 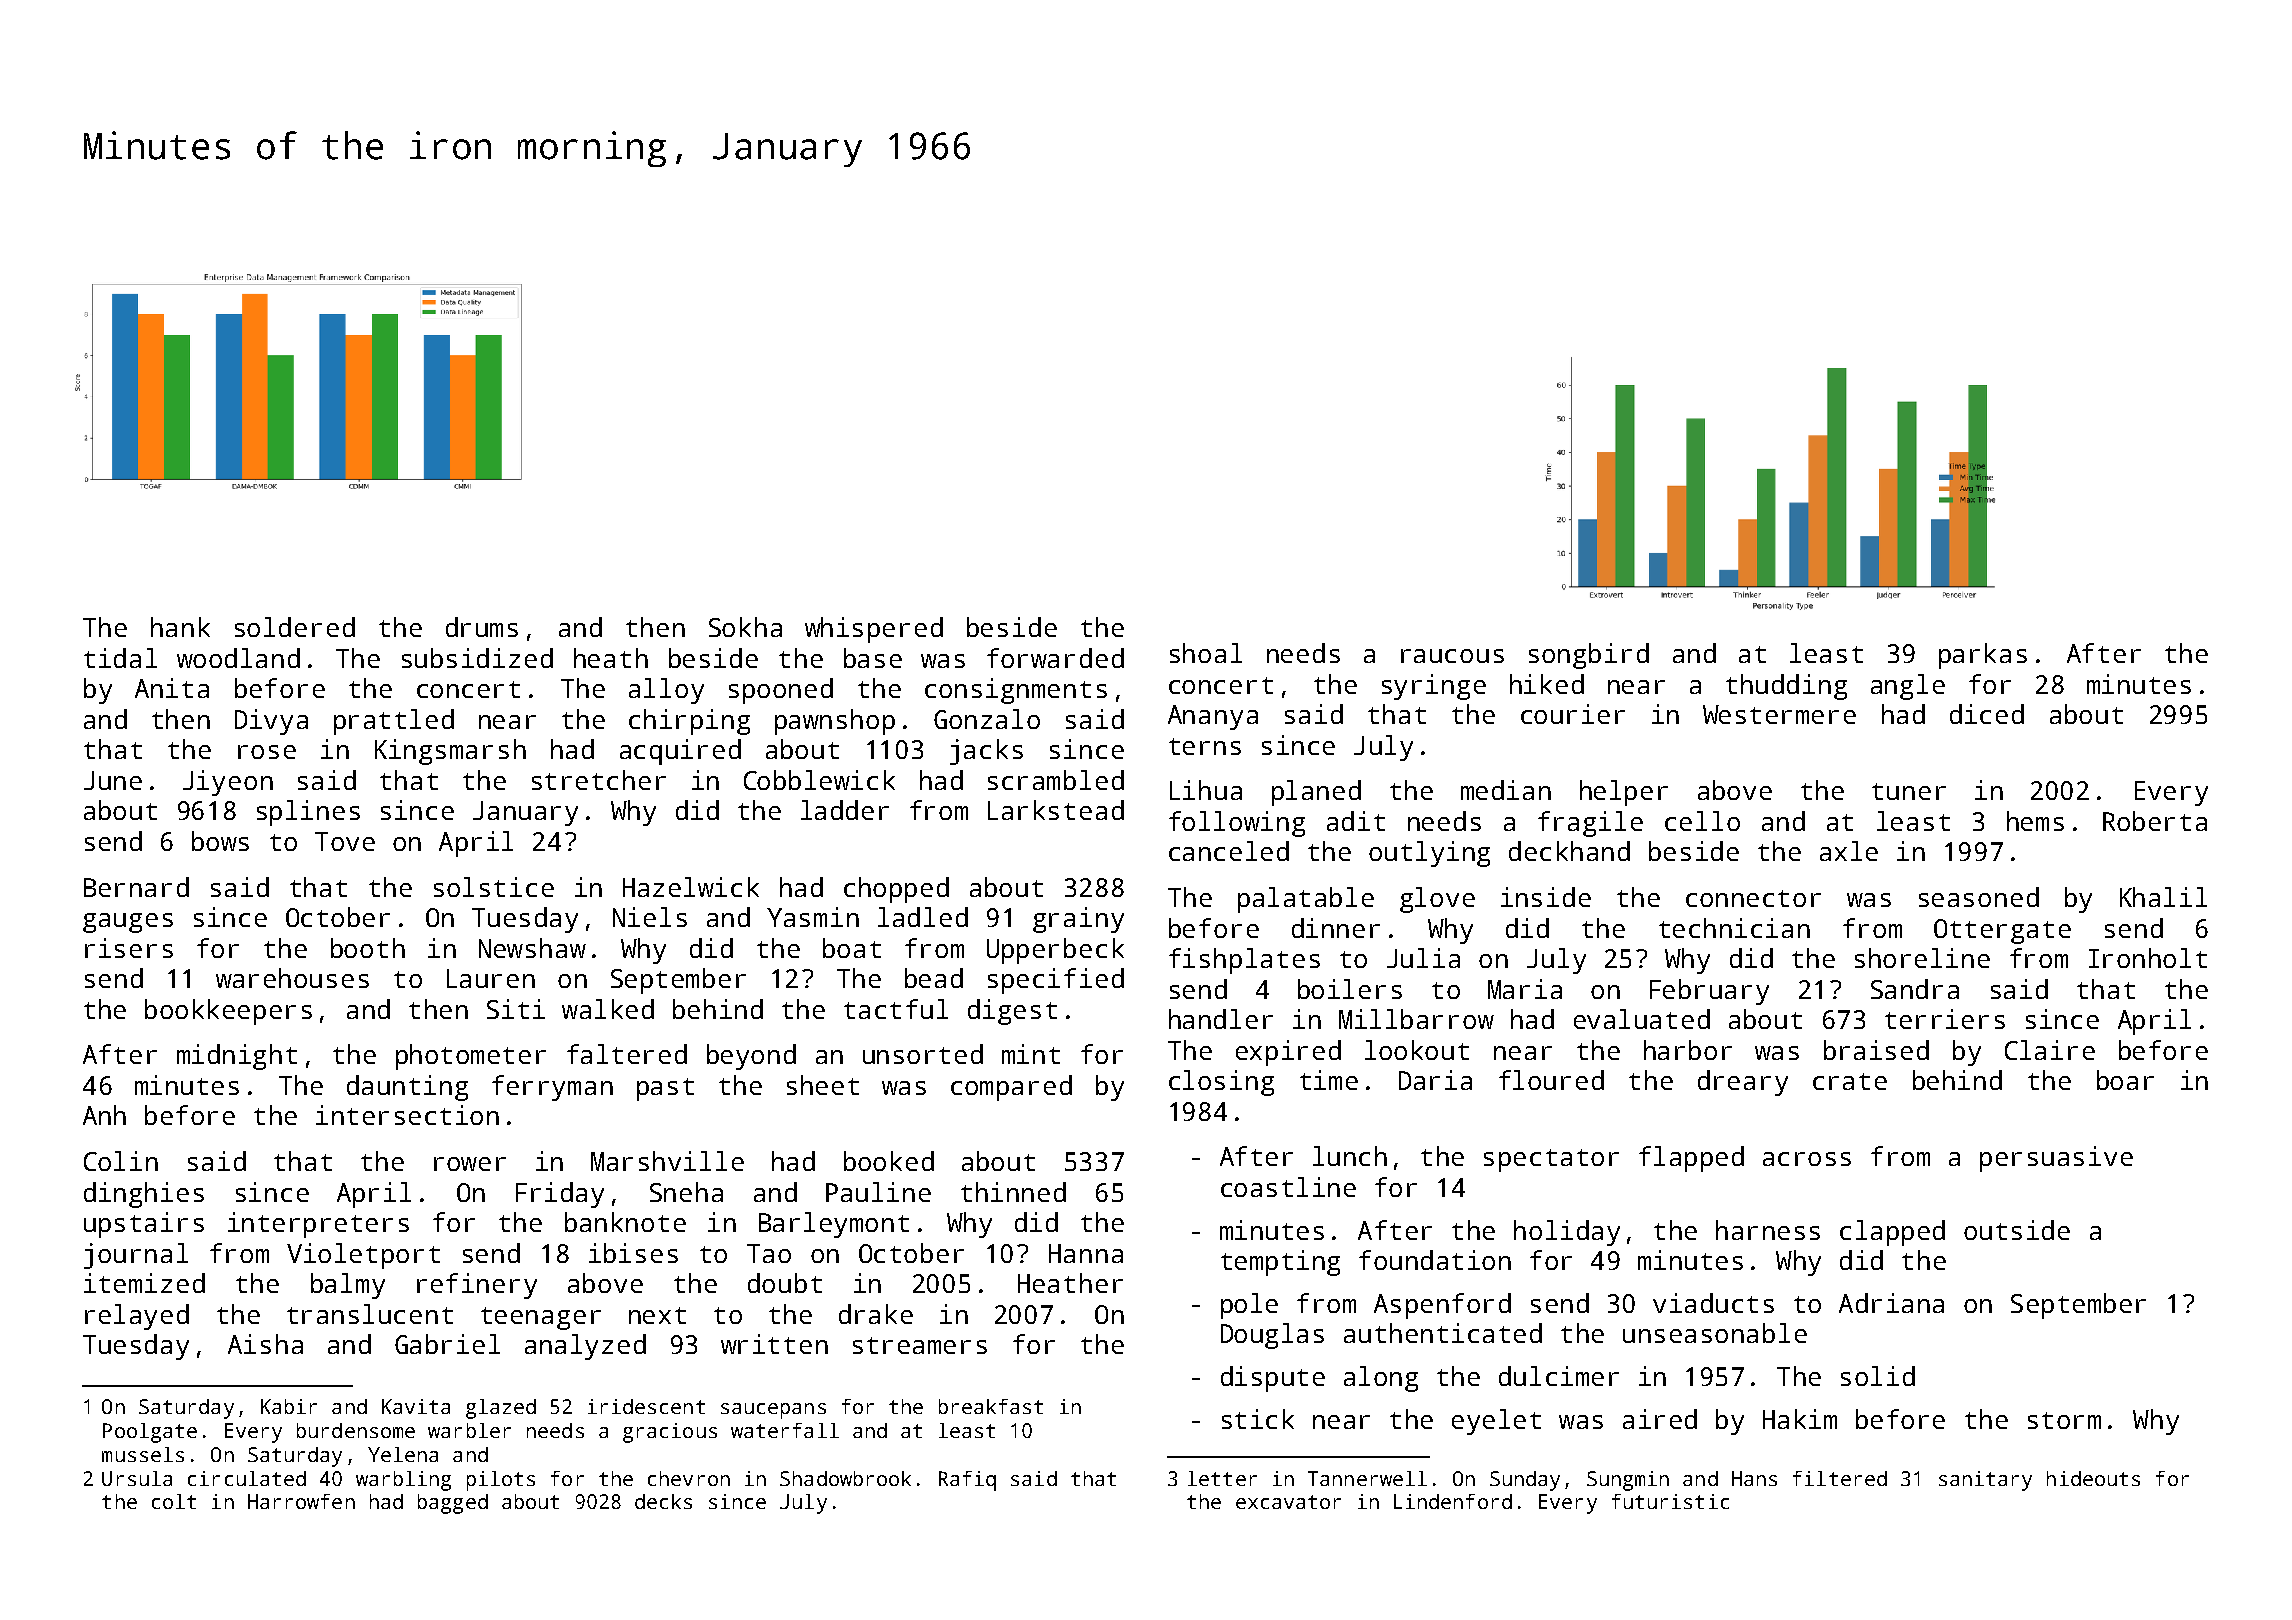 I want to click on parkas, so click(x=1983, y=656).
